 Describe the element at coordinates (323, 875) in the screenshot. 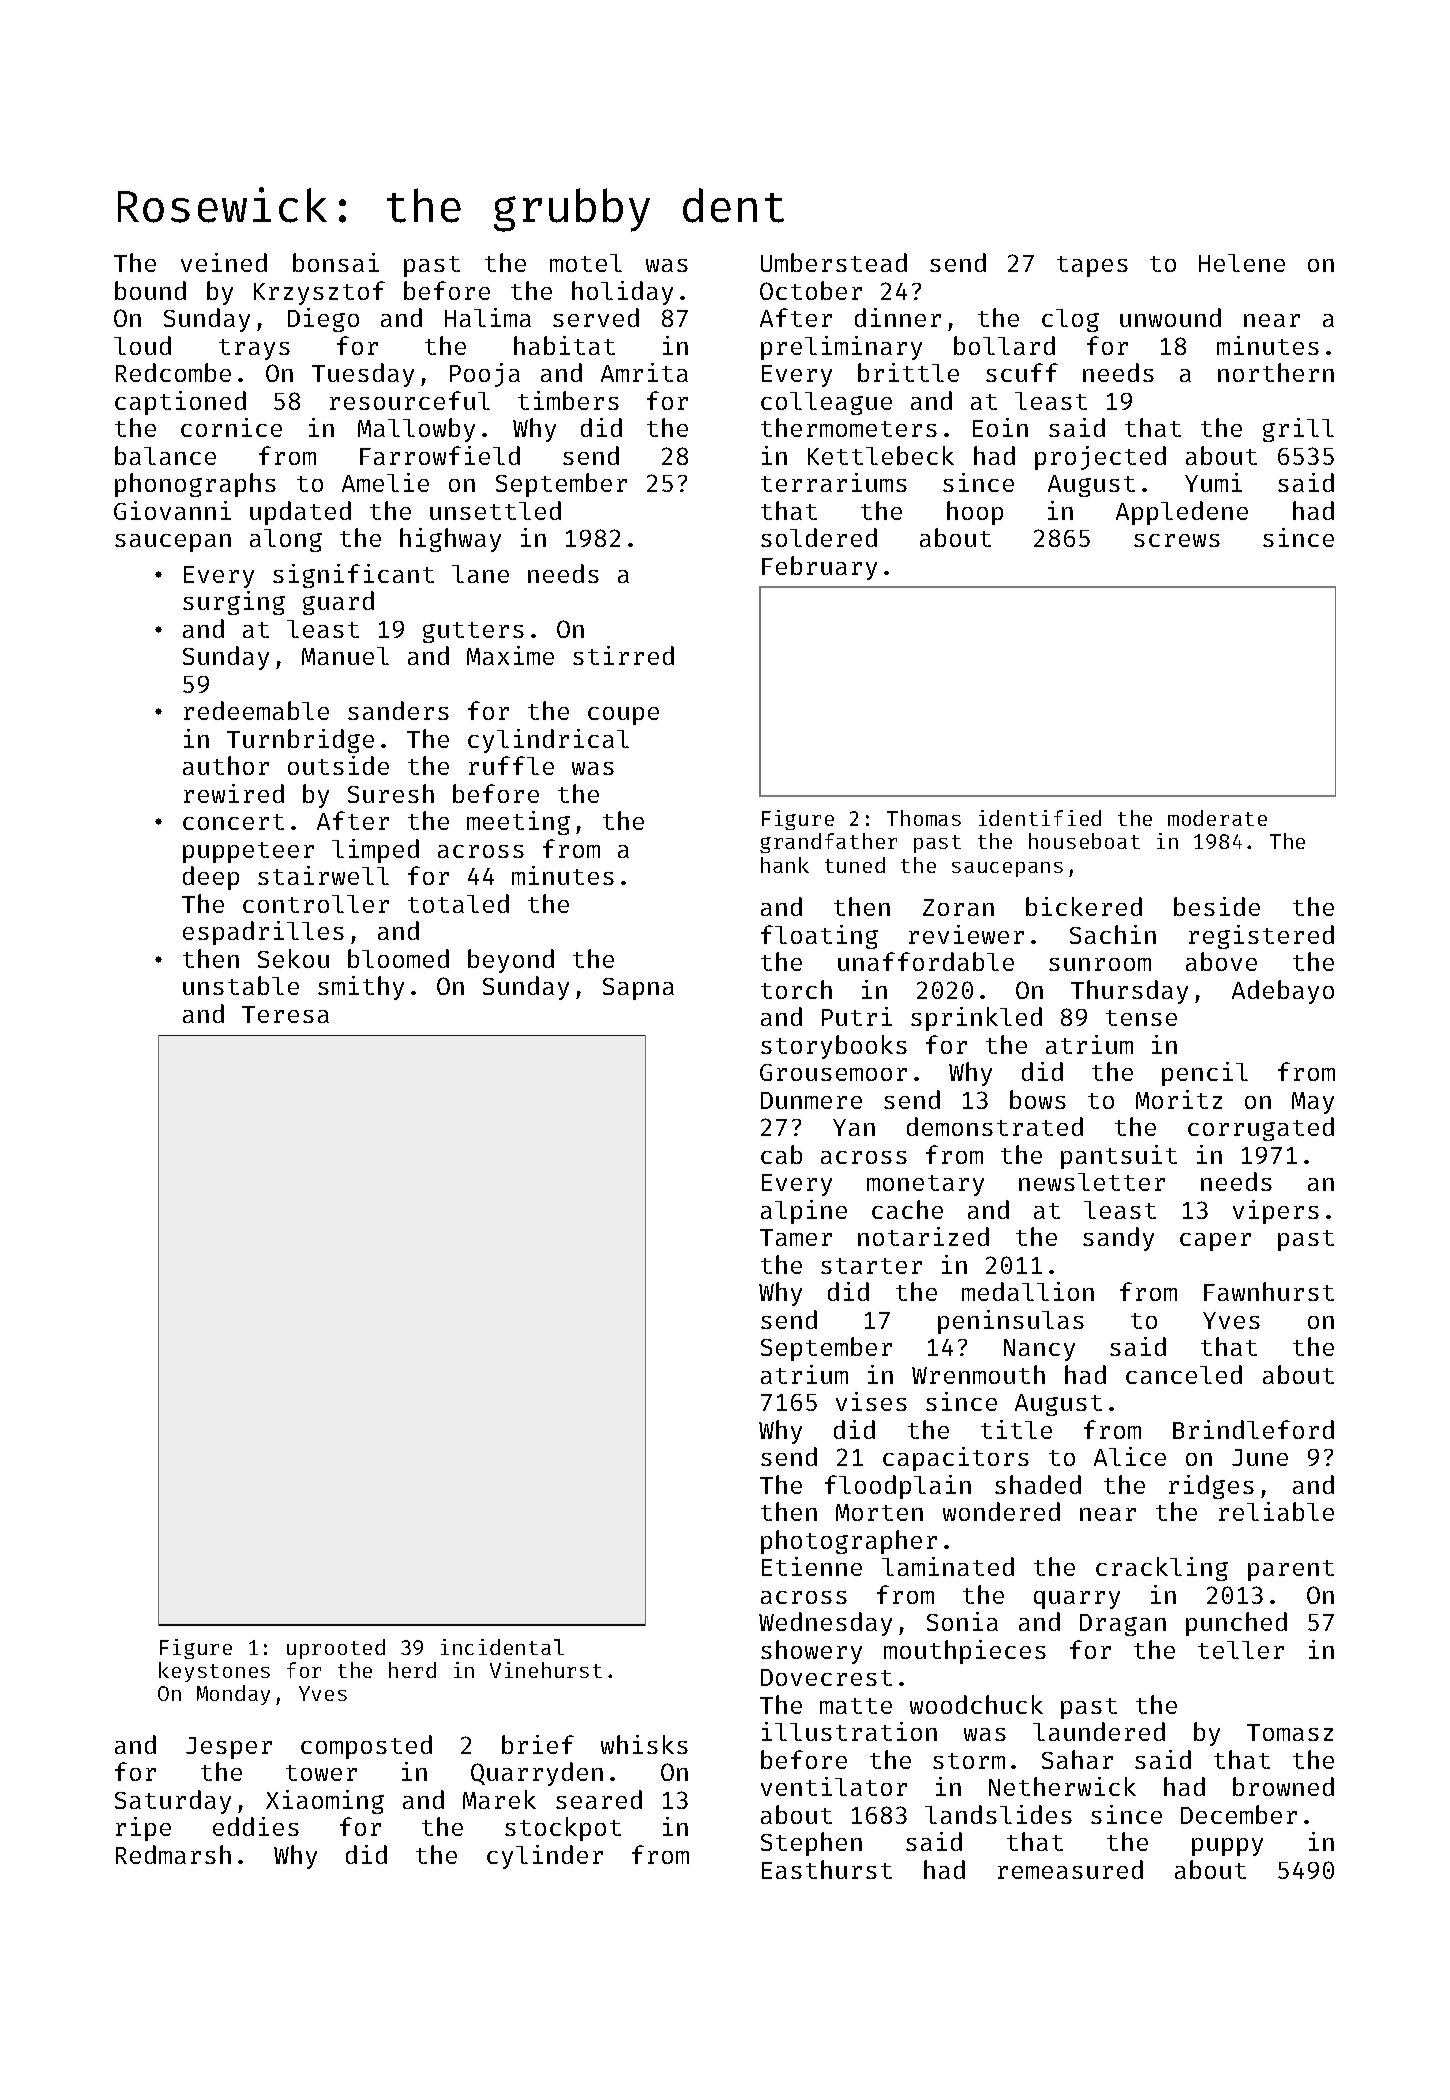

I see `stairwell` at that location.
